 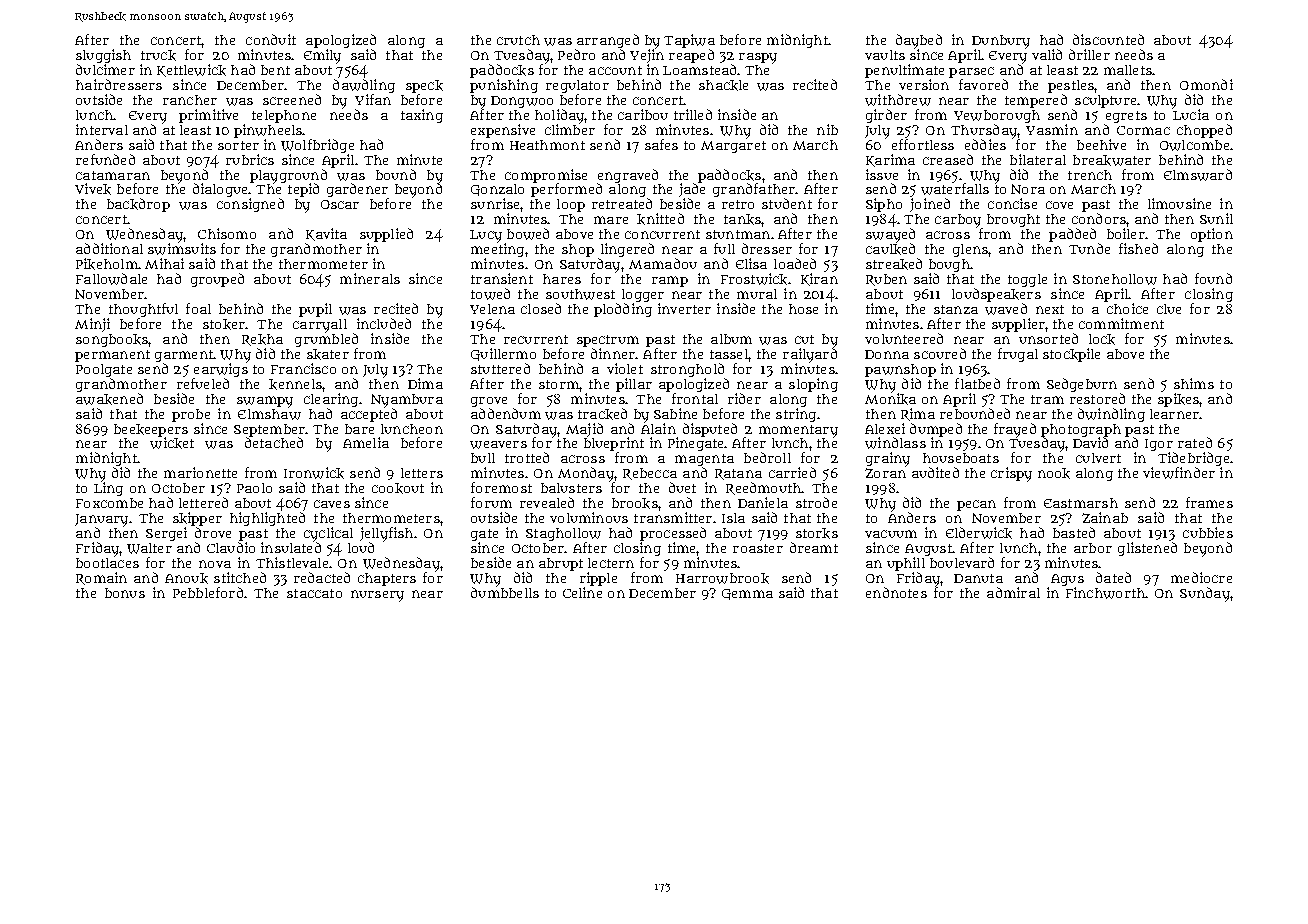 What do you see at coordinates (693, 114) in the screenshot?
I see `trilled` at bounding box center [693, 114].
